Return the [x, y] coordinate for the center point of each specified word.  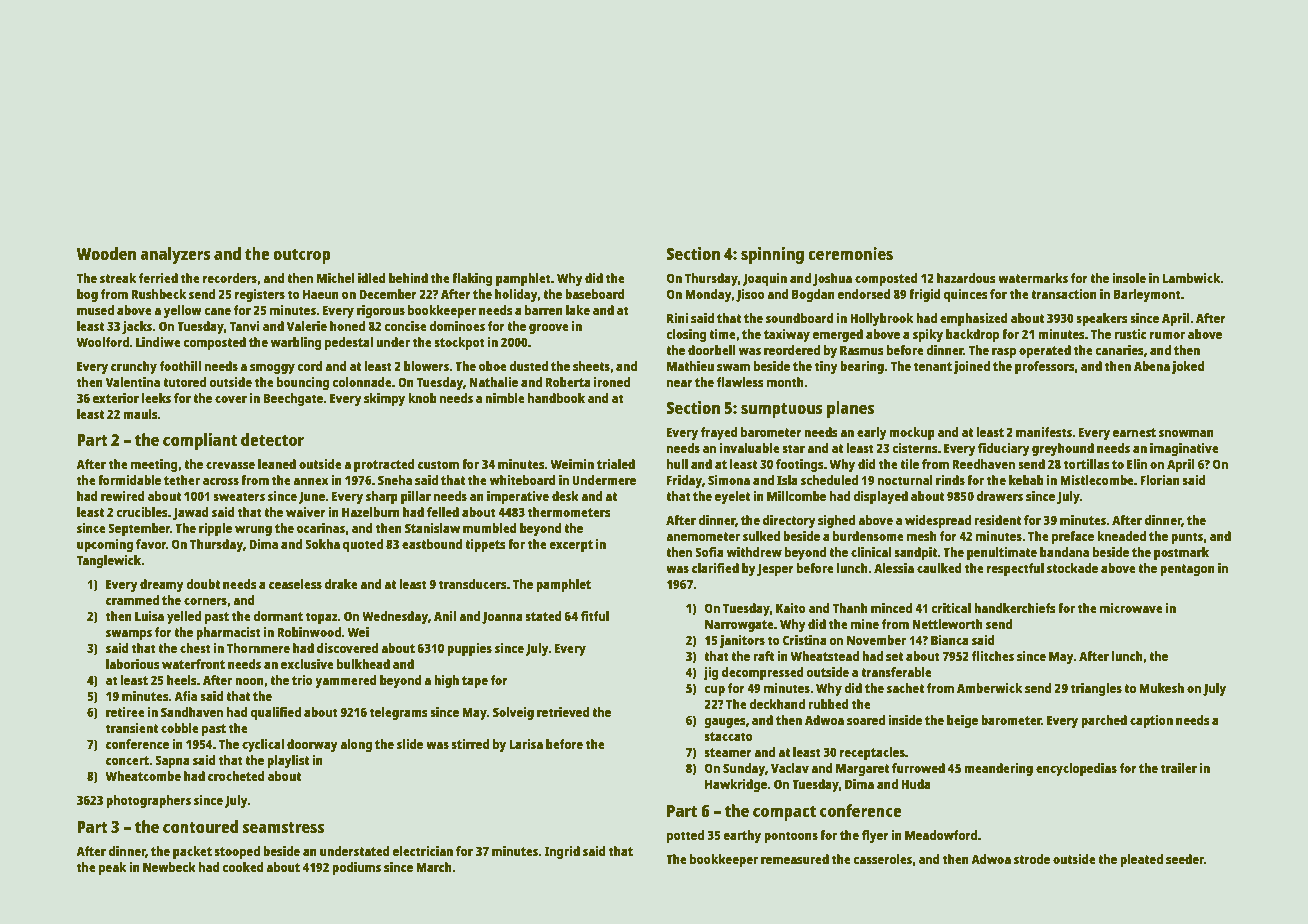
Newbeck [169, 867]
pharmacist [228, 633]
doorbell [712, 350]
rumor [1167, 335]
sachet [905, 688]
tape [475, 682]
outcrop [302, 256]
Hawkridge [736, 785]
